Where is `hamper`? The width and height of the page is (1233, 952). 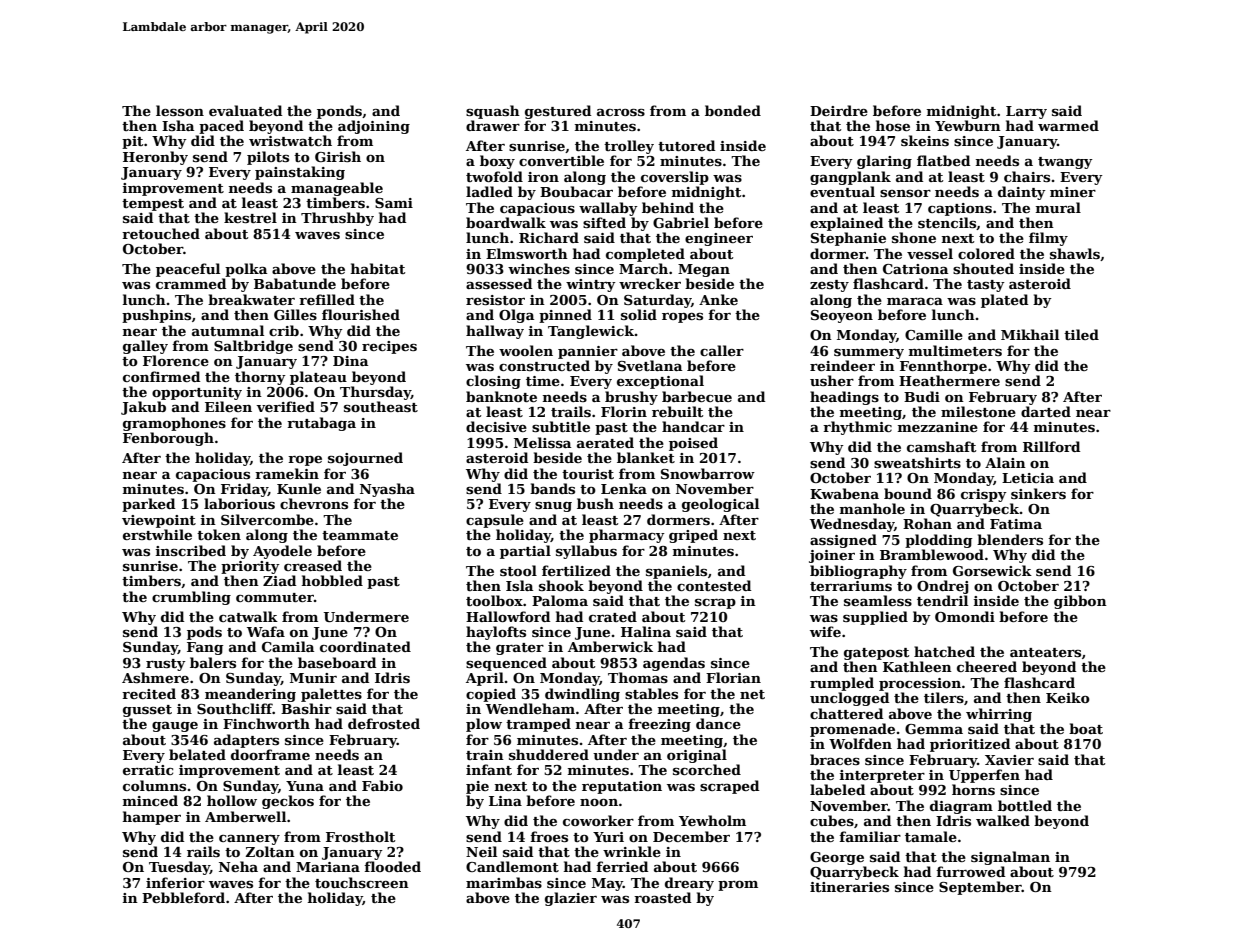
hamper is located at coordinates (152, 818).
